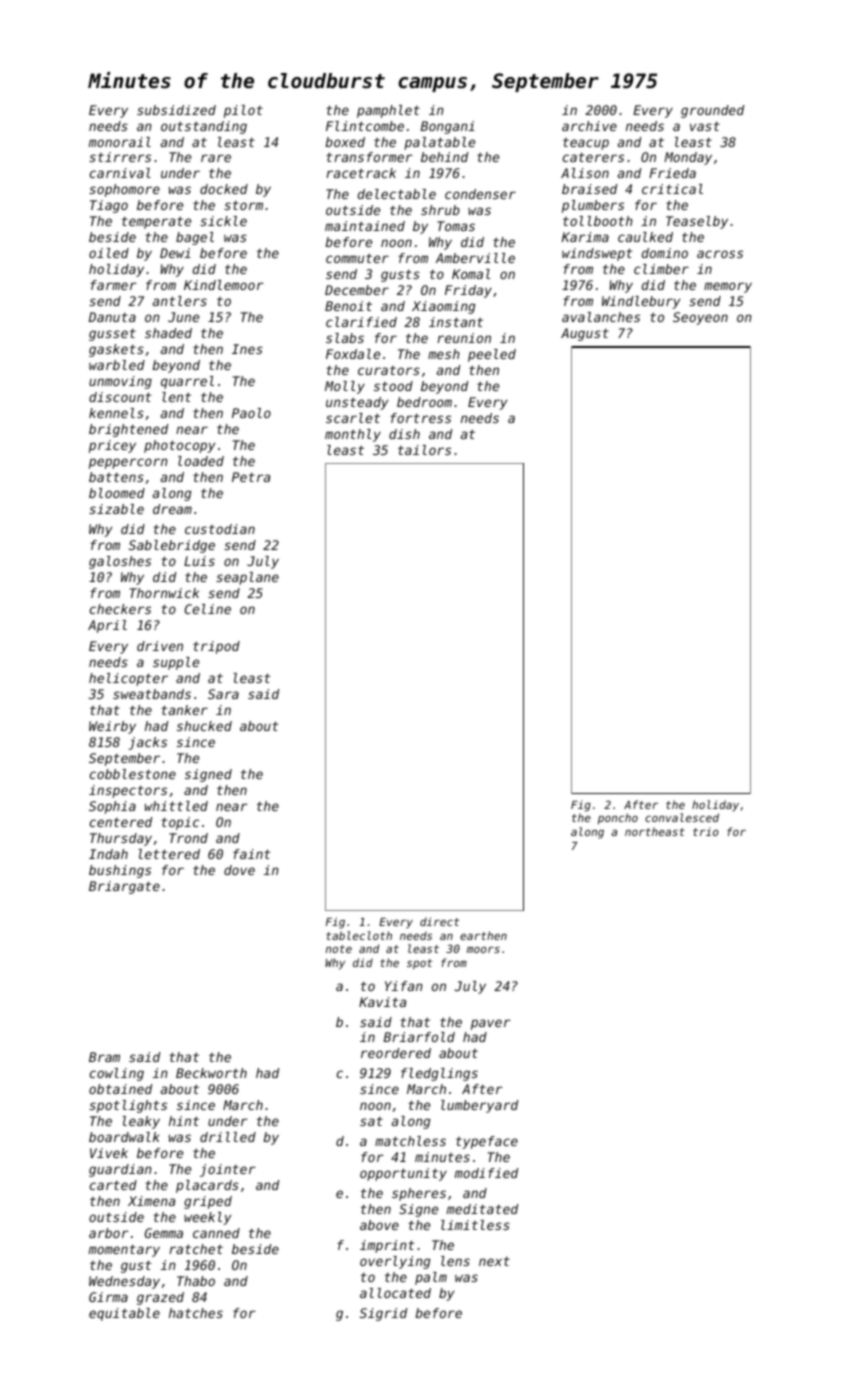 The height and width of the screenshot is (1400, 849). What do you see at coordinates (128, 679) in the screenshot?
I see `helicopter` at bounding box center [128, 679].
